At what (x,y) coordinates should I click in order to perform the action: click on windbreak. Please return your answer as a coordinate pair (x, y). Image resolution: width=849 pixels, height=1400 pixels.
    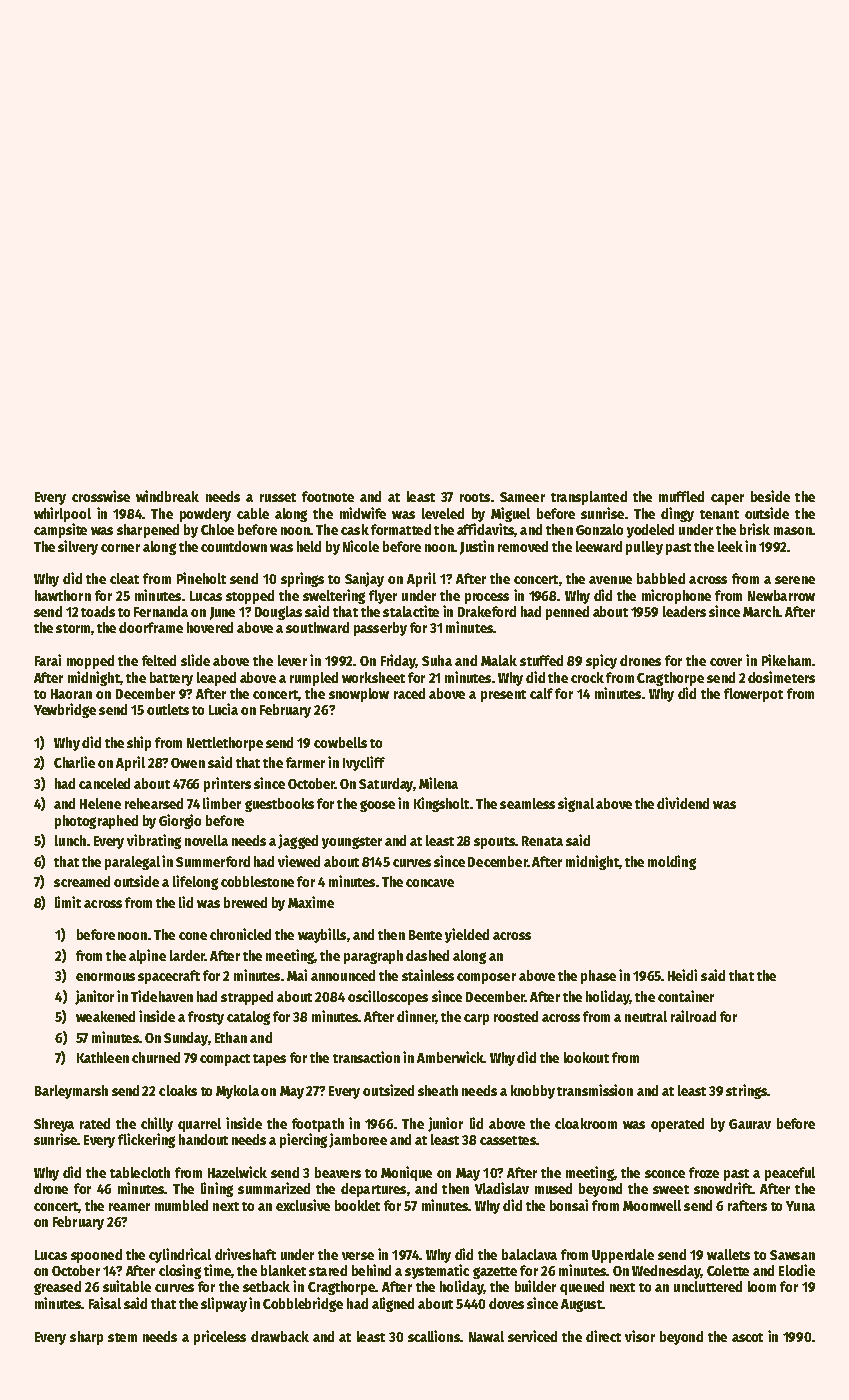
    Looking at the image, I should click on (167, 496).
